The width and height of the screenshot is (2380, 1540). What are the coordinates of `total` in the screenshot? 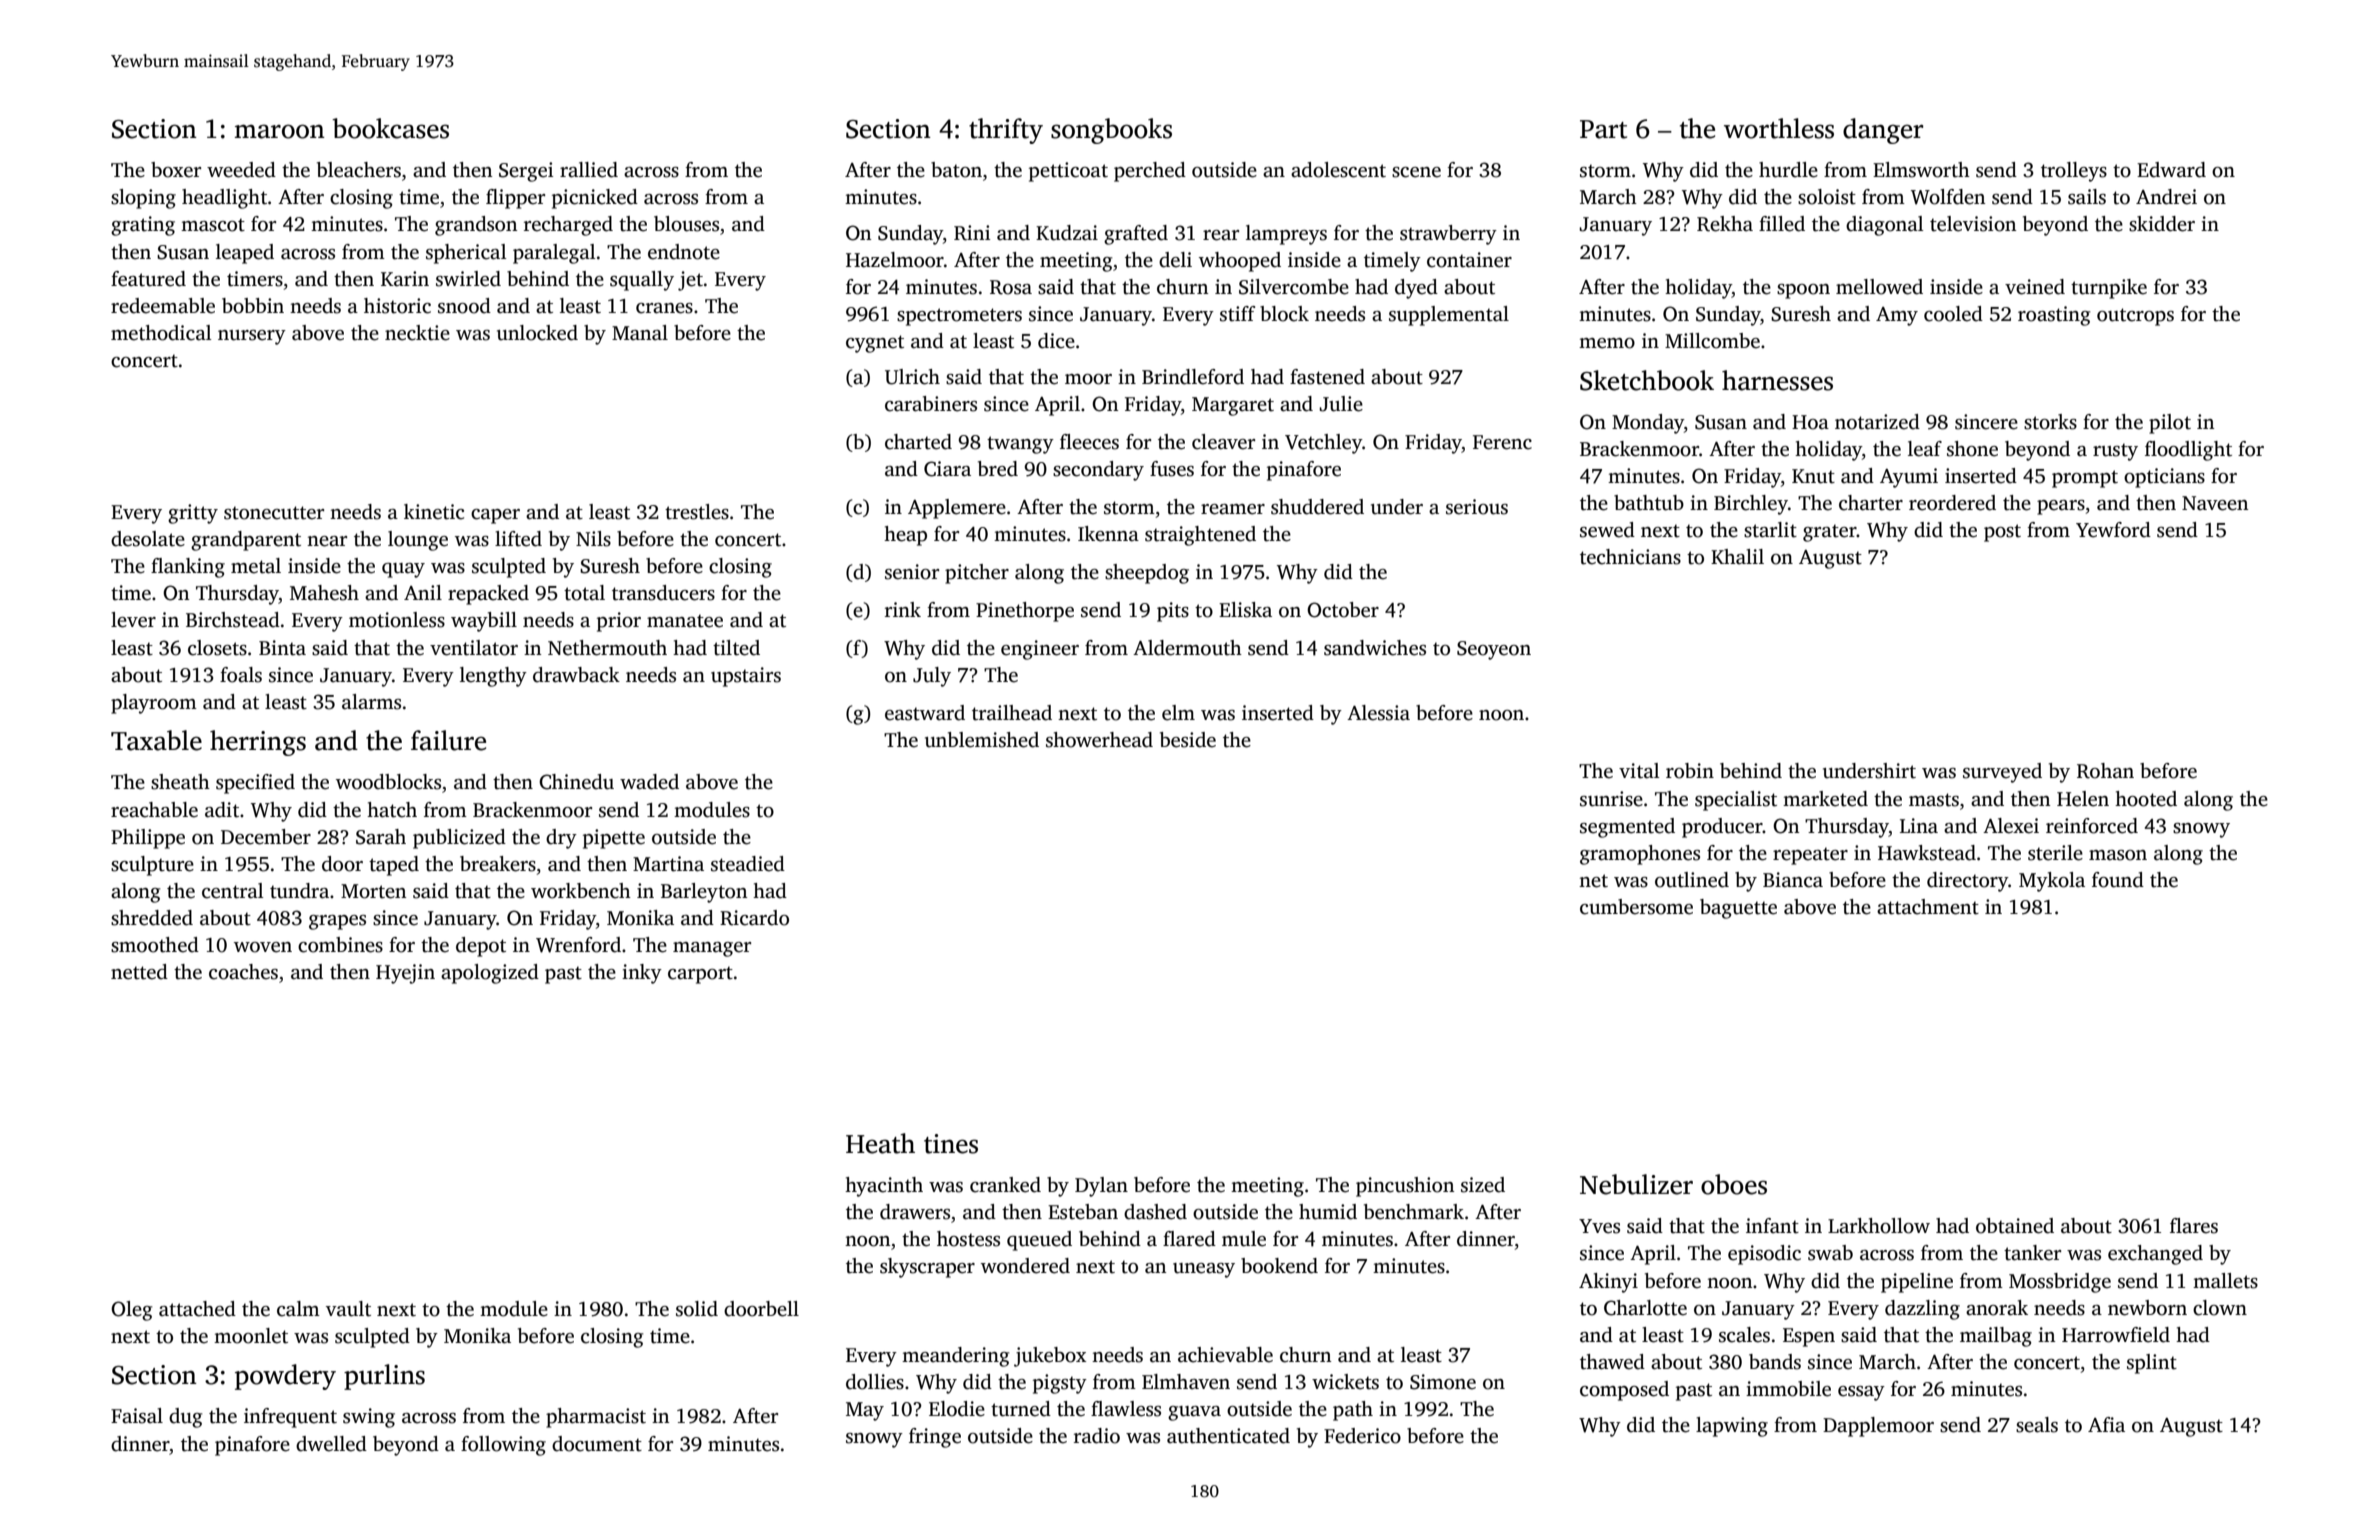 It's located at (584, 593).
